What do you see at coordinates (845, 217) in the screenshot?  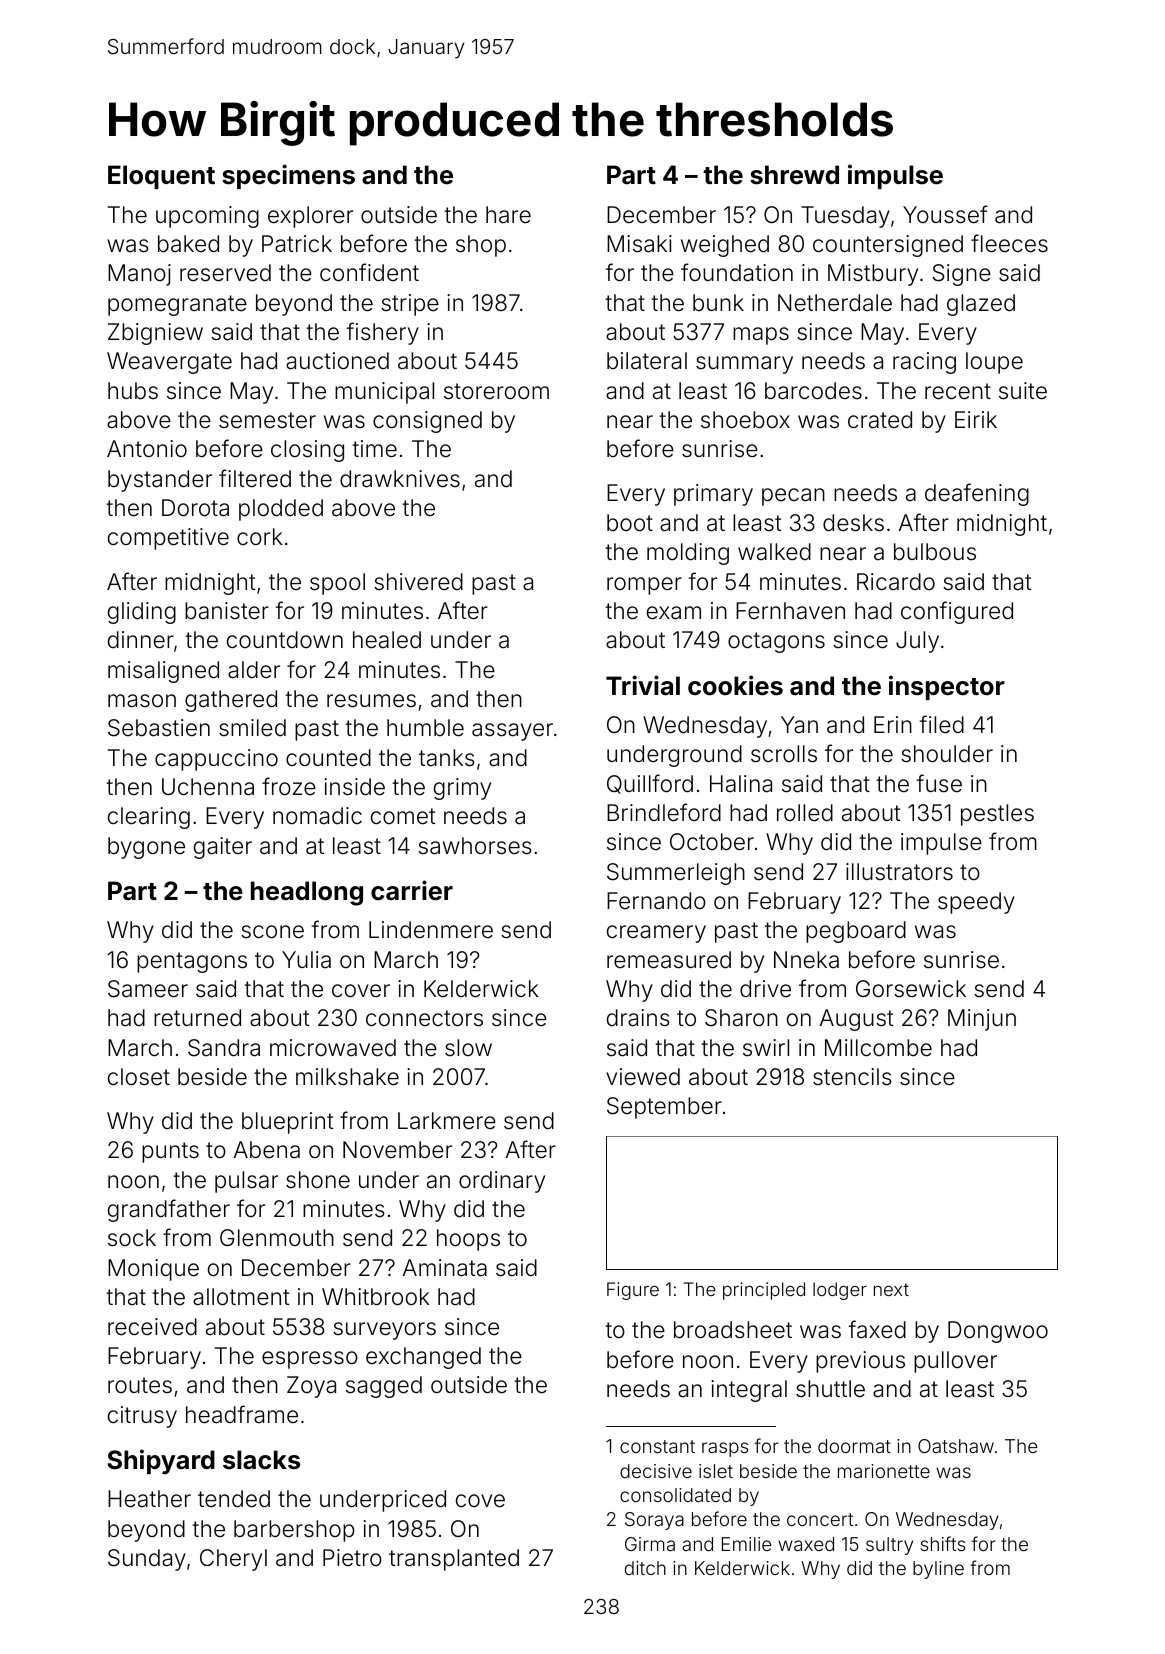 I see `Tuesday` at bounding box center [845, 217].
